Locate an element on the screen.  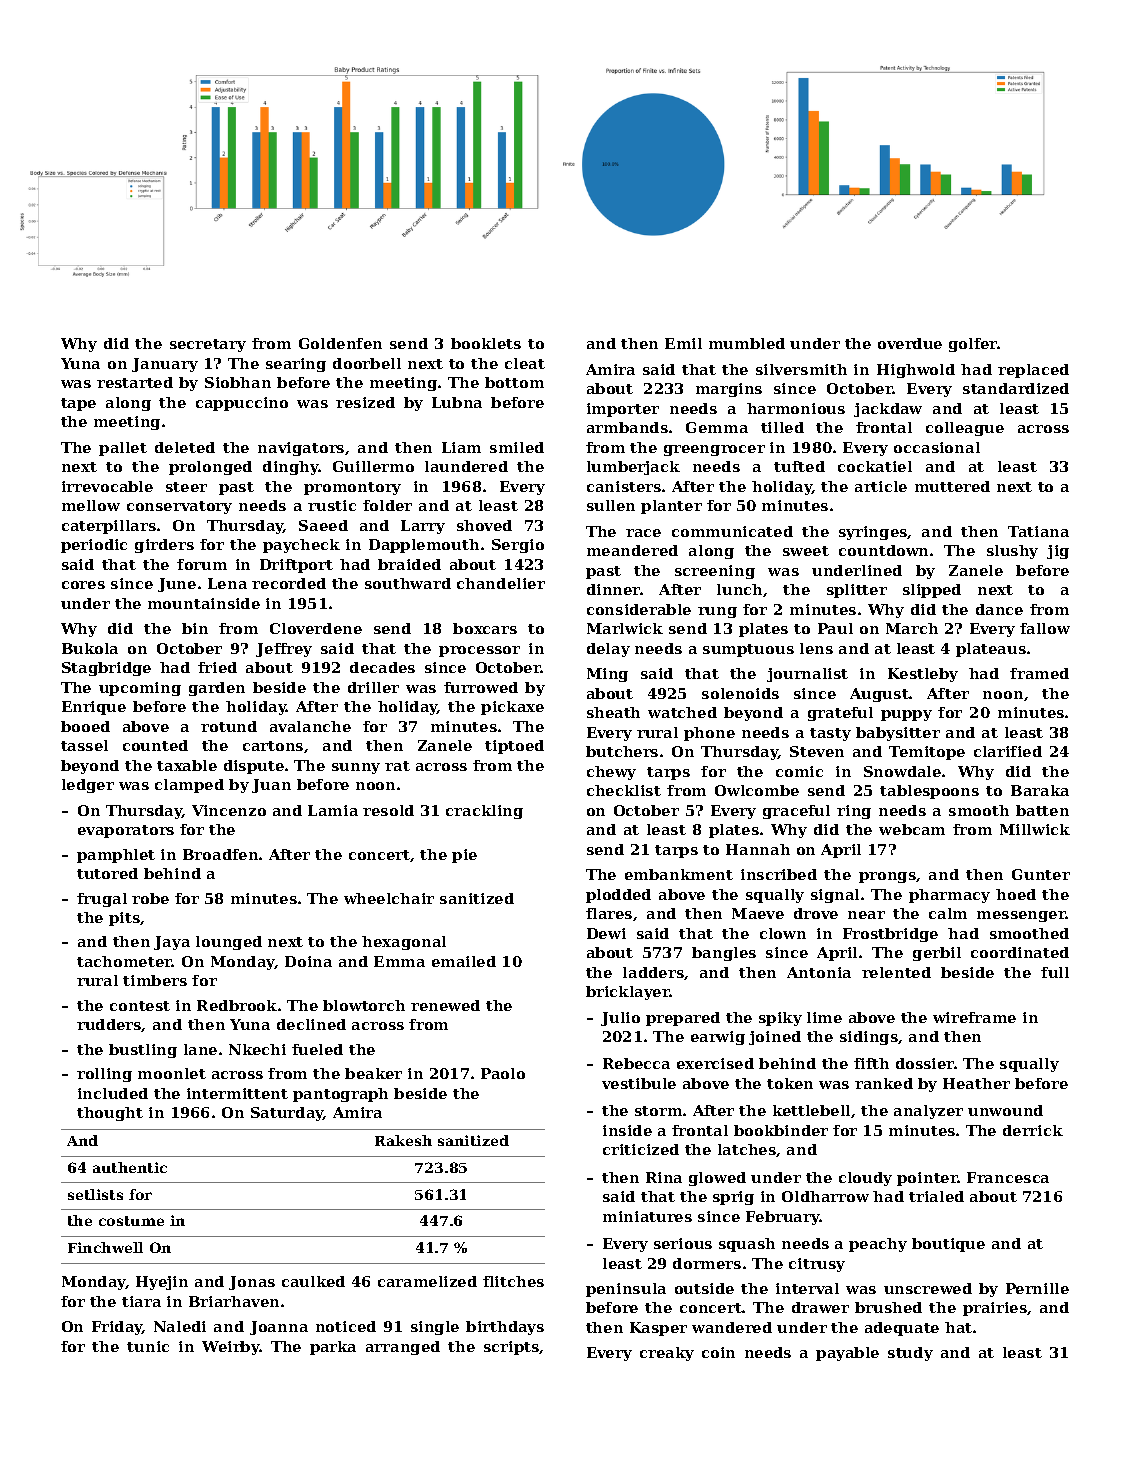
jig is located at coordinates (1058, 552).
